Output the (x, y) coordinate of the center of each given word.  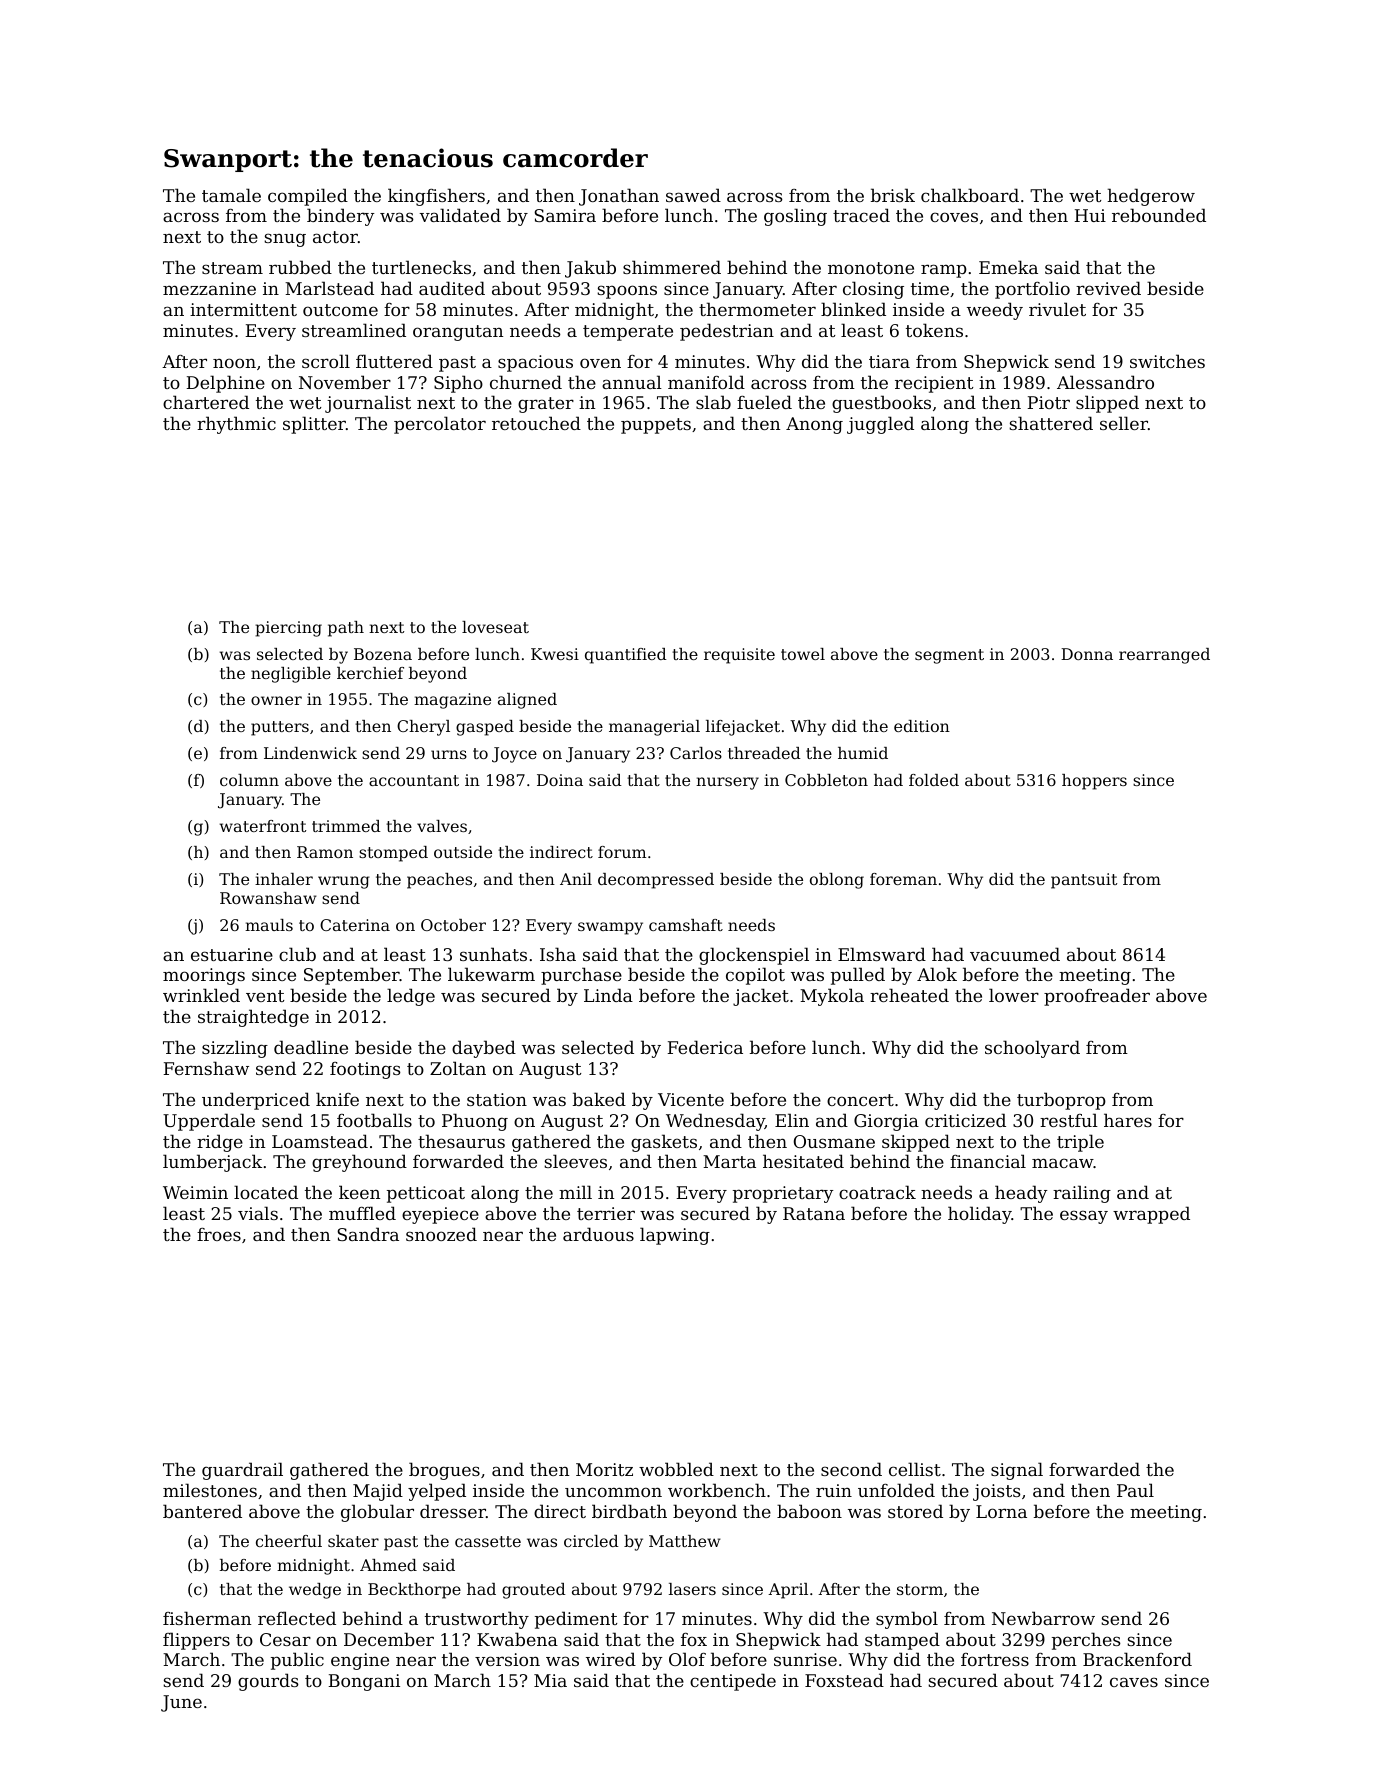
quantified (626, 656)
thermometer (757, 309)
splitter (314, 425)
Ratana (814, 1213)
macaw (1063, 1163)
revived (1108, 288)
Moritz (604, 1469)
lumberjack (212, 1163)
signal (1017, 1471)
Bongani (364, 1682)
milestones (210, 1490)
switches (1167, 361)
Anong (814, 425)
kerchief (370, 673)
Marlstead (329, 288)
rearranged (1164, 656)
